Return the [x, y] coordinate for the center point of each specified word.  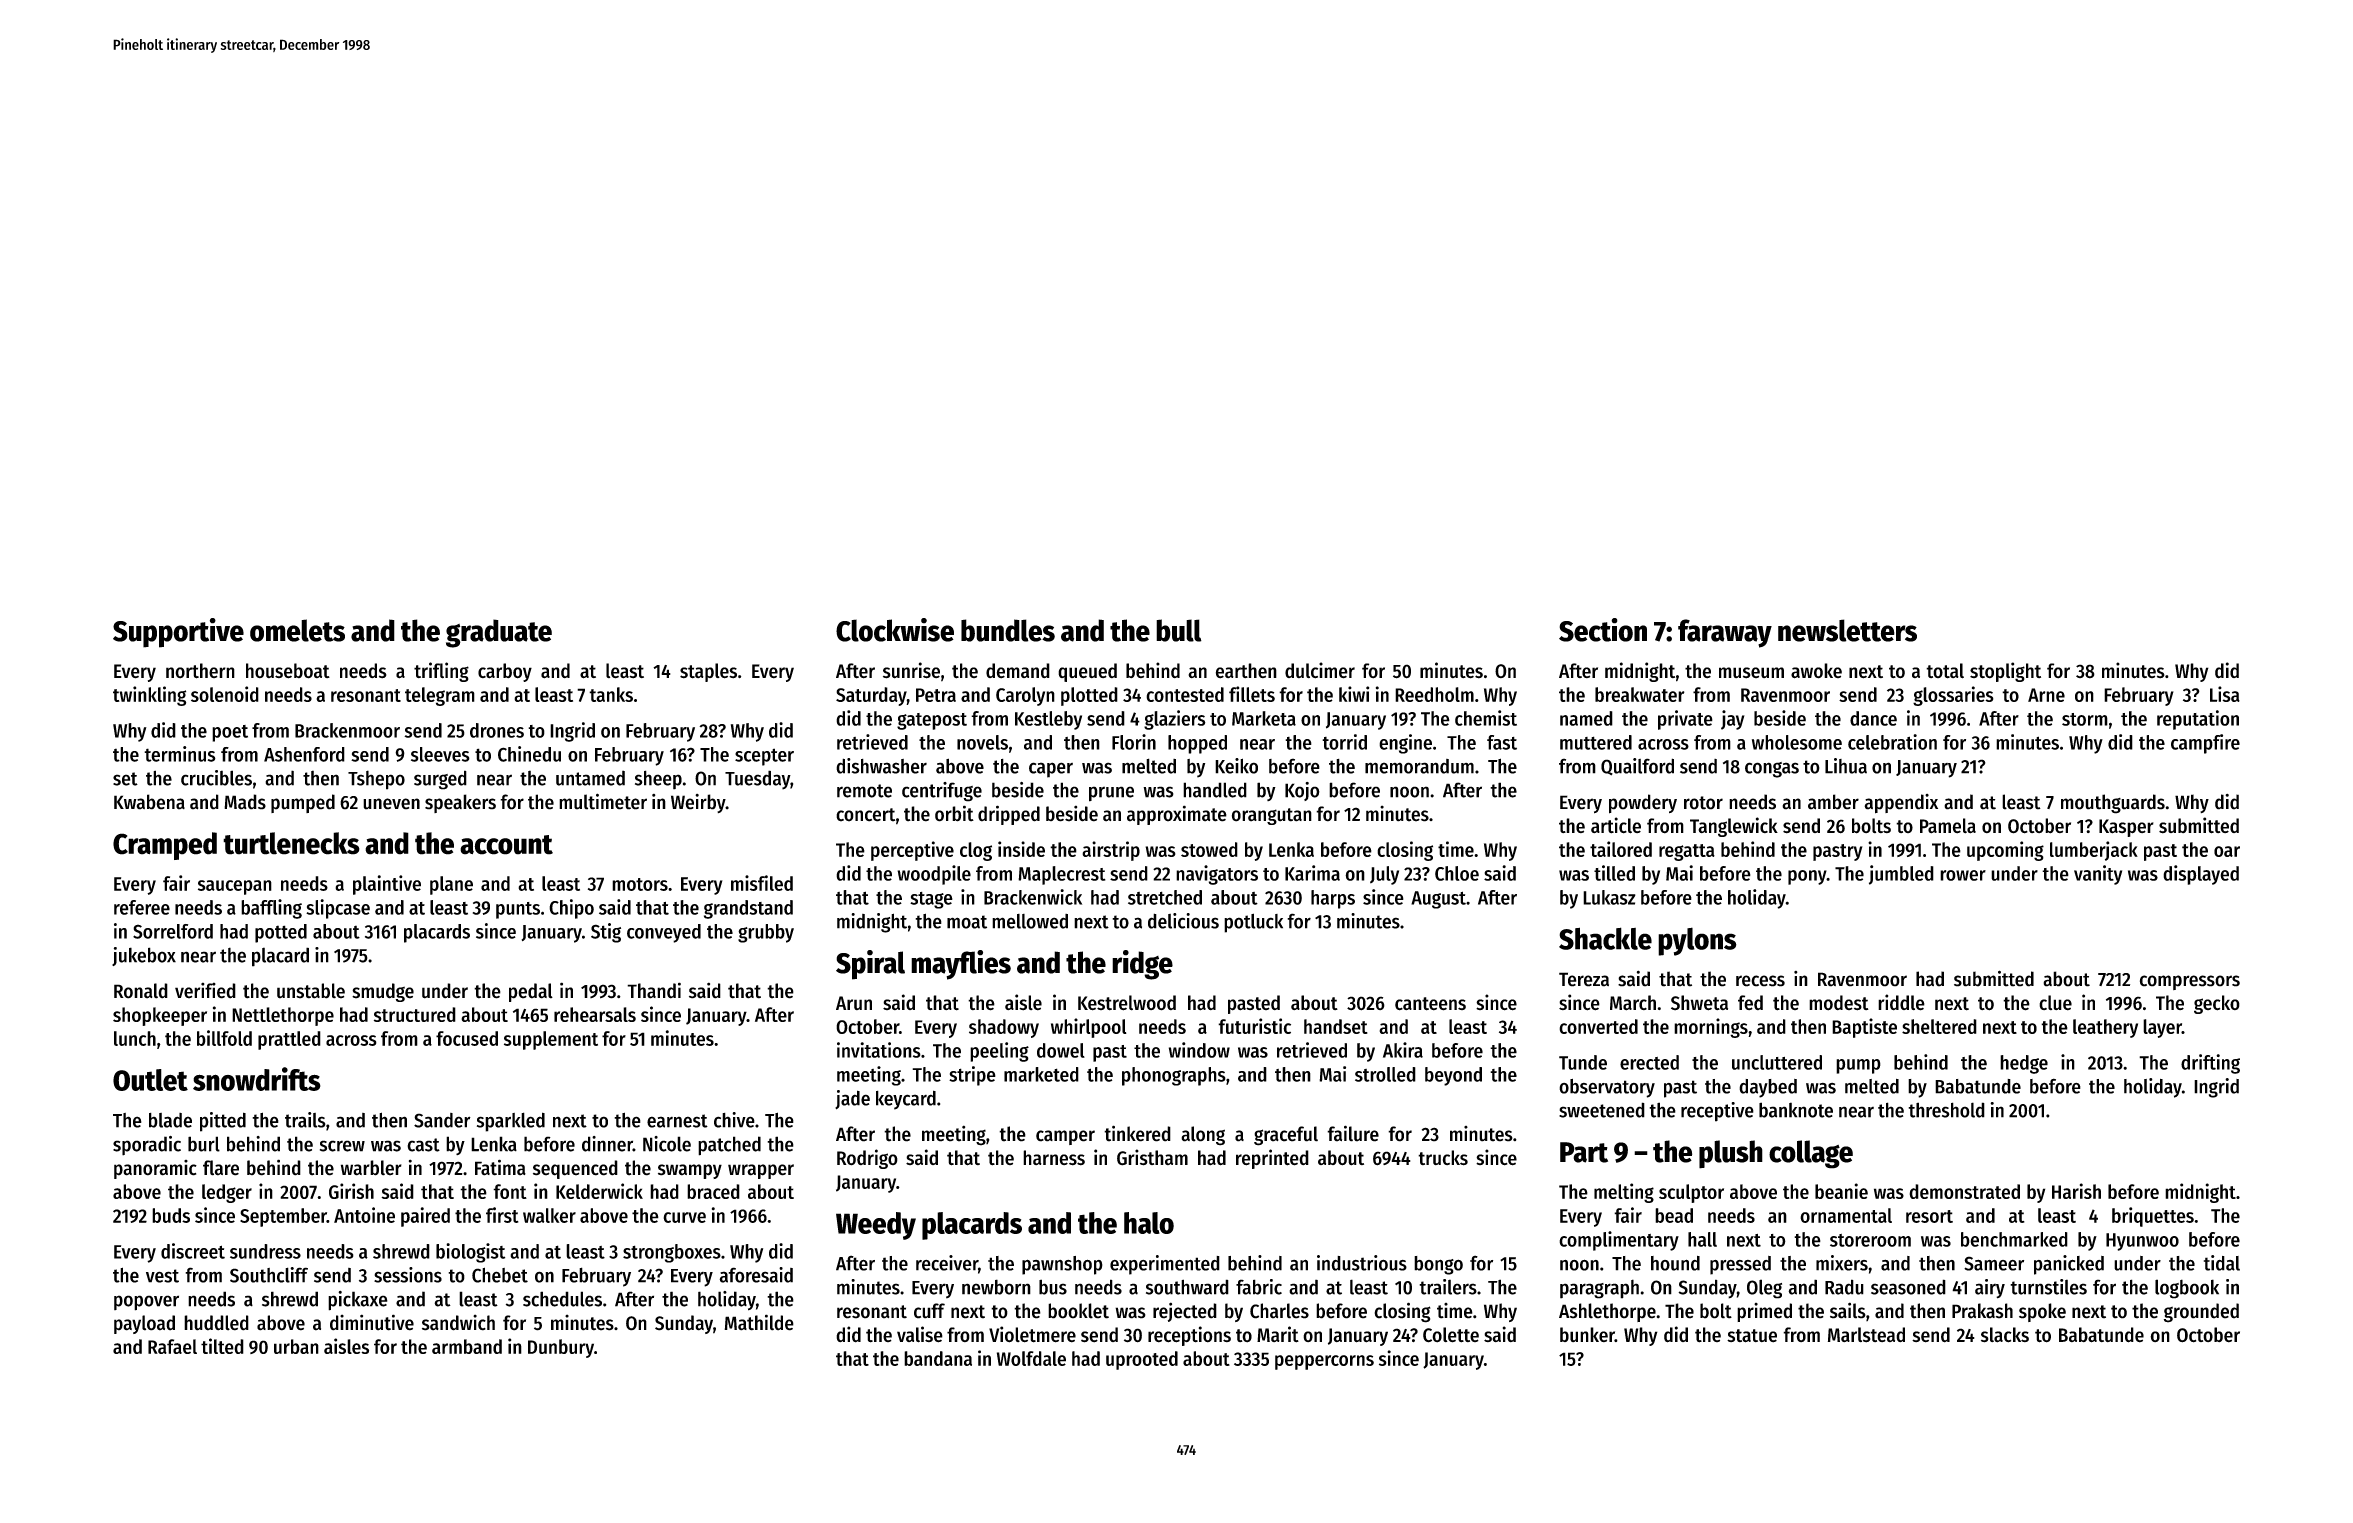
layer [2162, 1028]
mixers [1842, 1263]
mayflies [961, 965]
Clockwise [895, 630]
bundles [1008, 630]
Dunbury [561, 1348]
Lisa [2225, 694]
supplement [551, 1040]
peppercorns [1324, 1362]
